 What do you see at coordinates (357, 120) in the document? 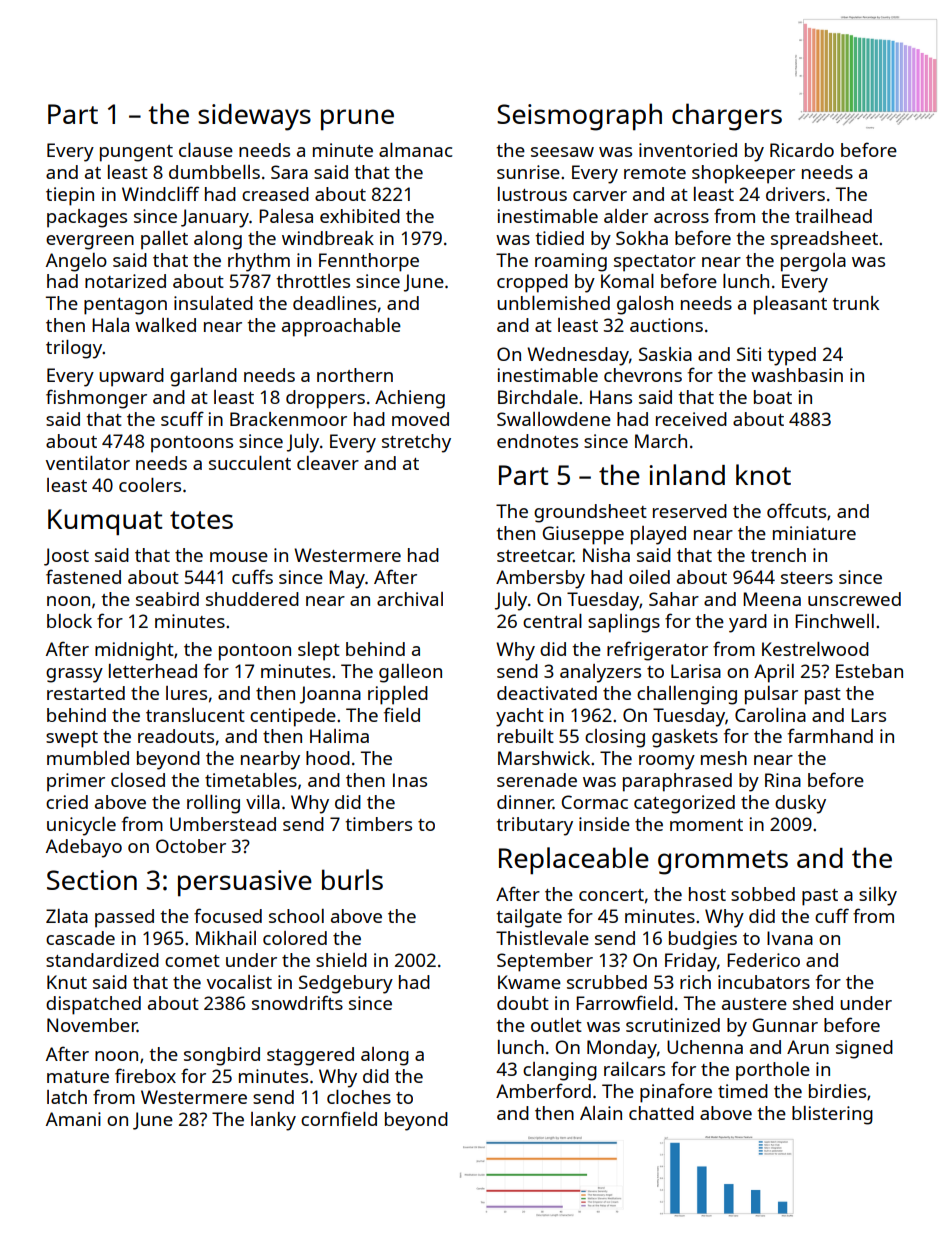
I see `prune` at bounding box center [357, 120].
